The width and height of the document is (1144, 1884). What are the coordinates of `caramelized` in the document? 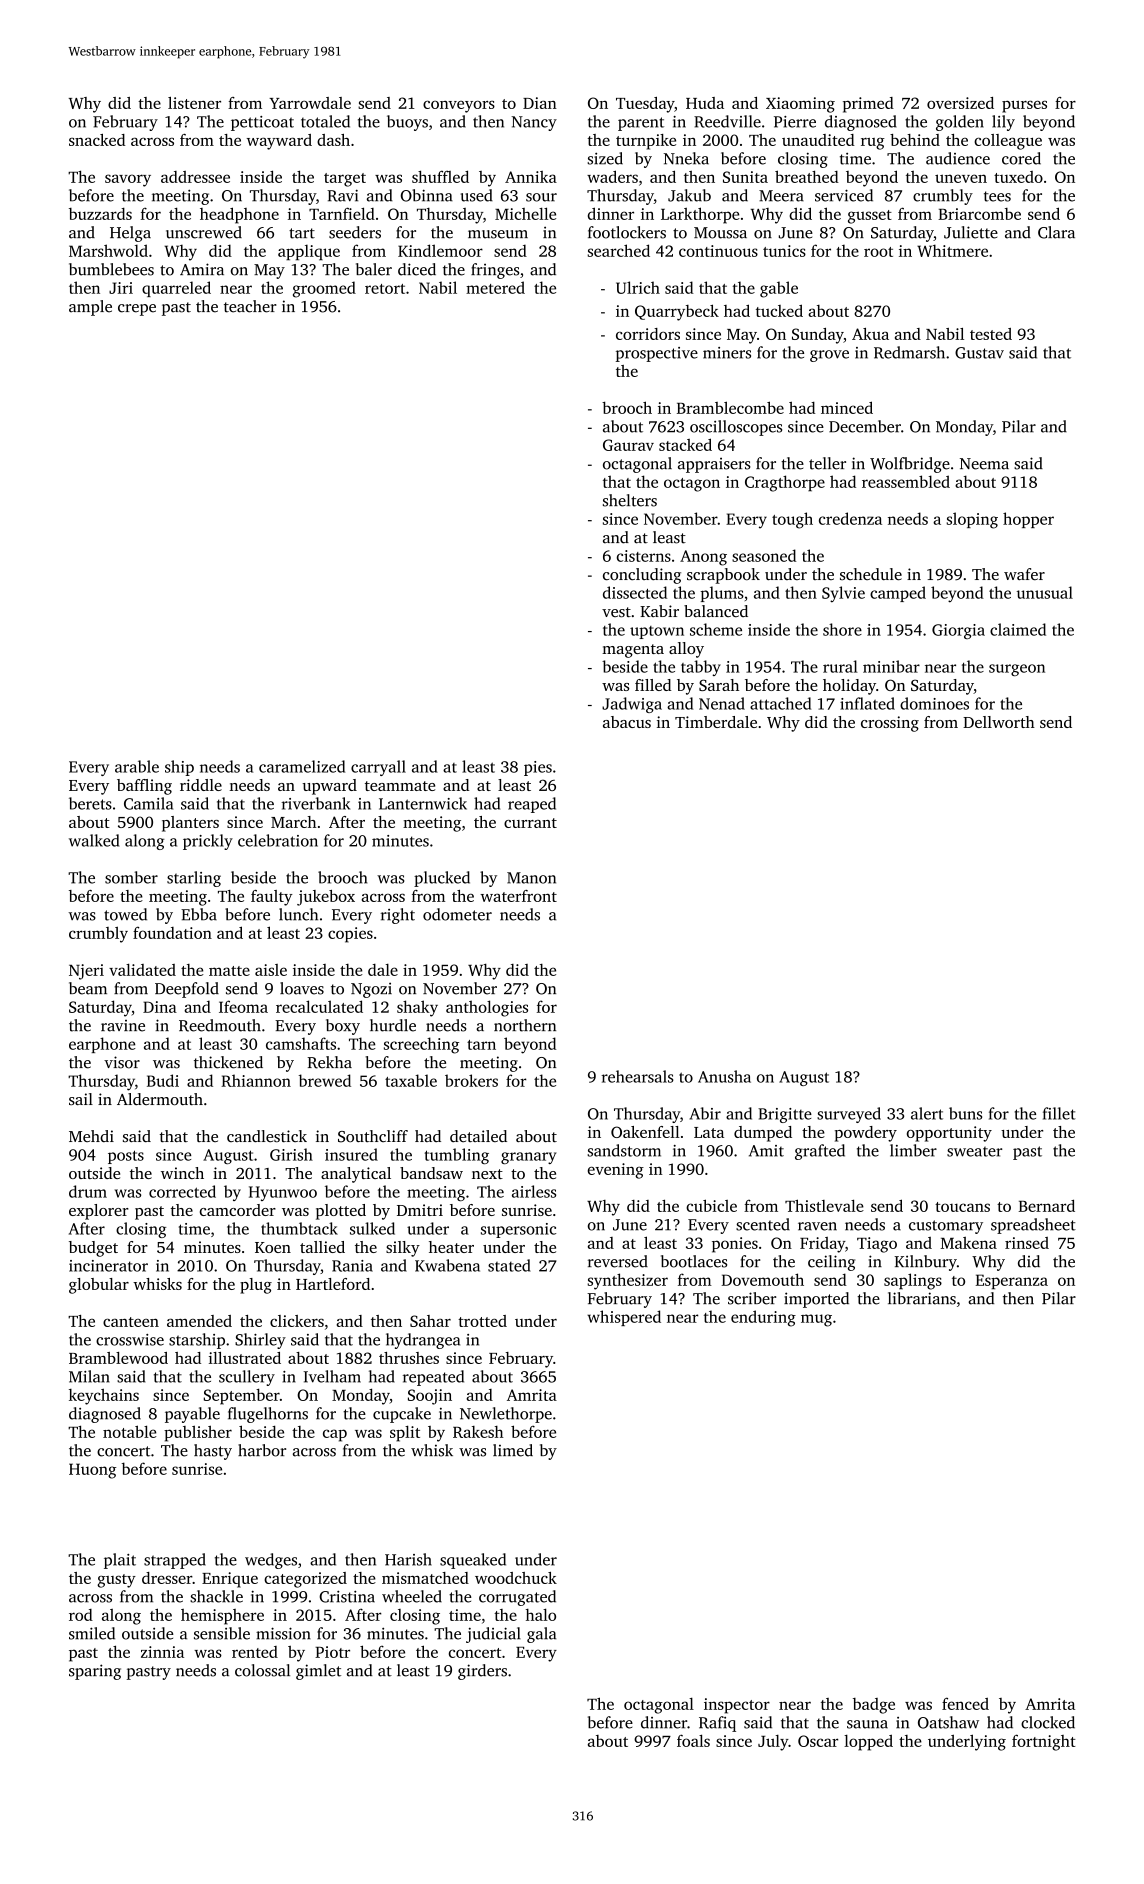 It's located at (302, 766).
